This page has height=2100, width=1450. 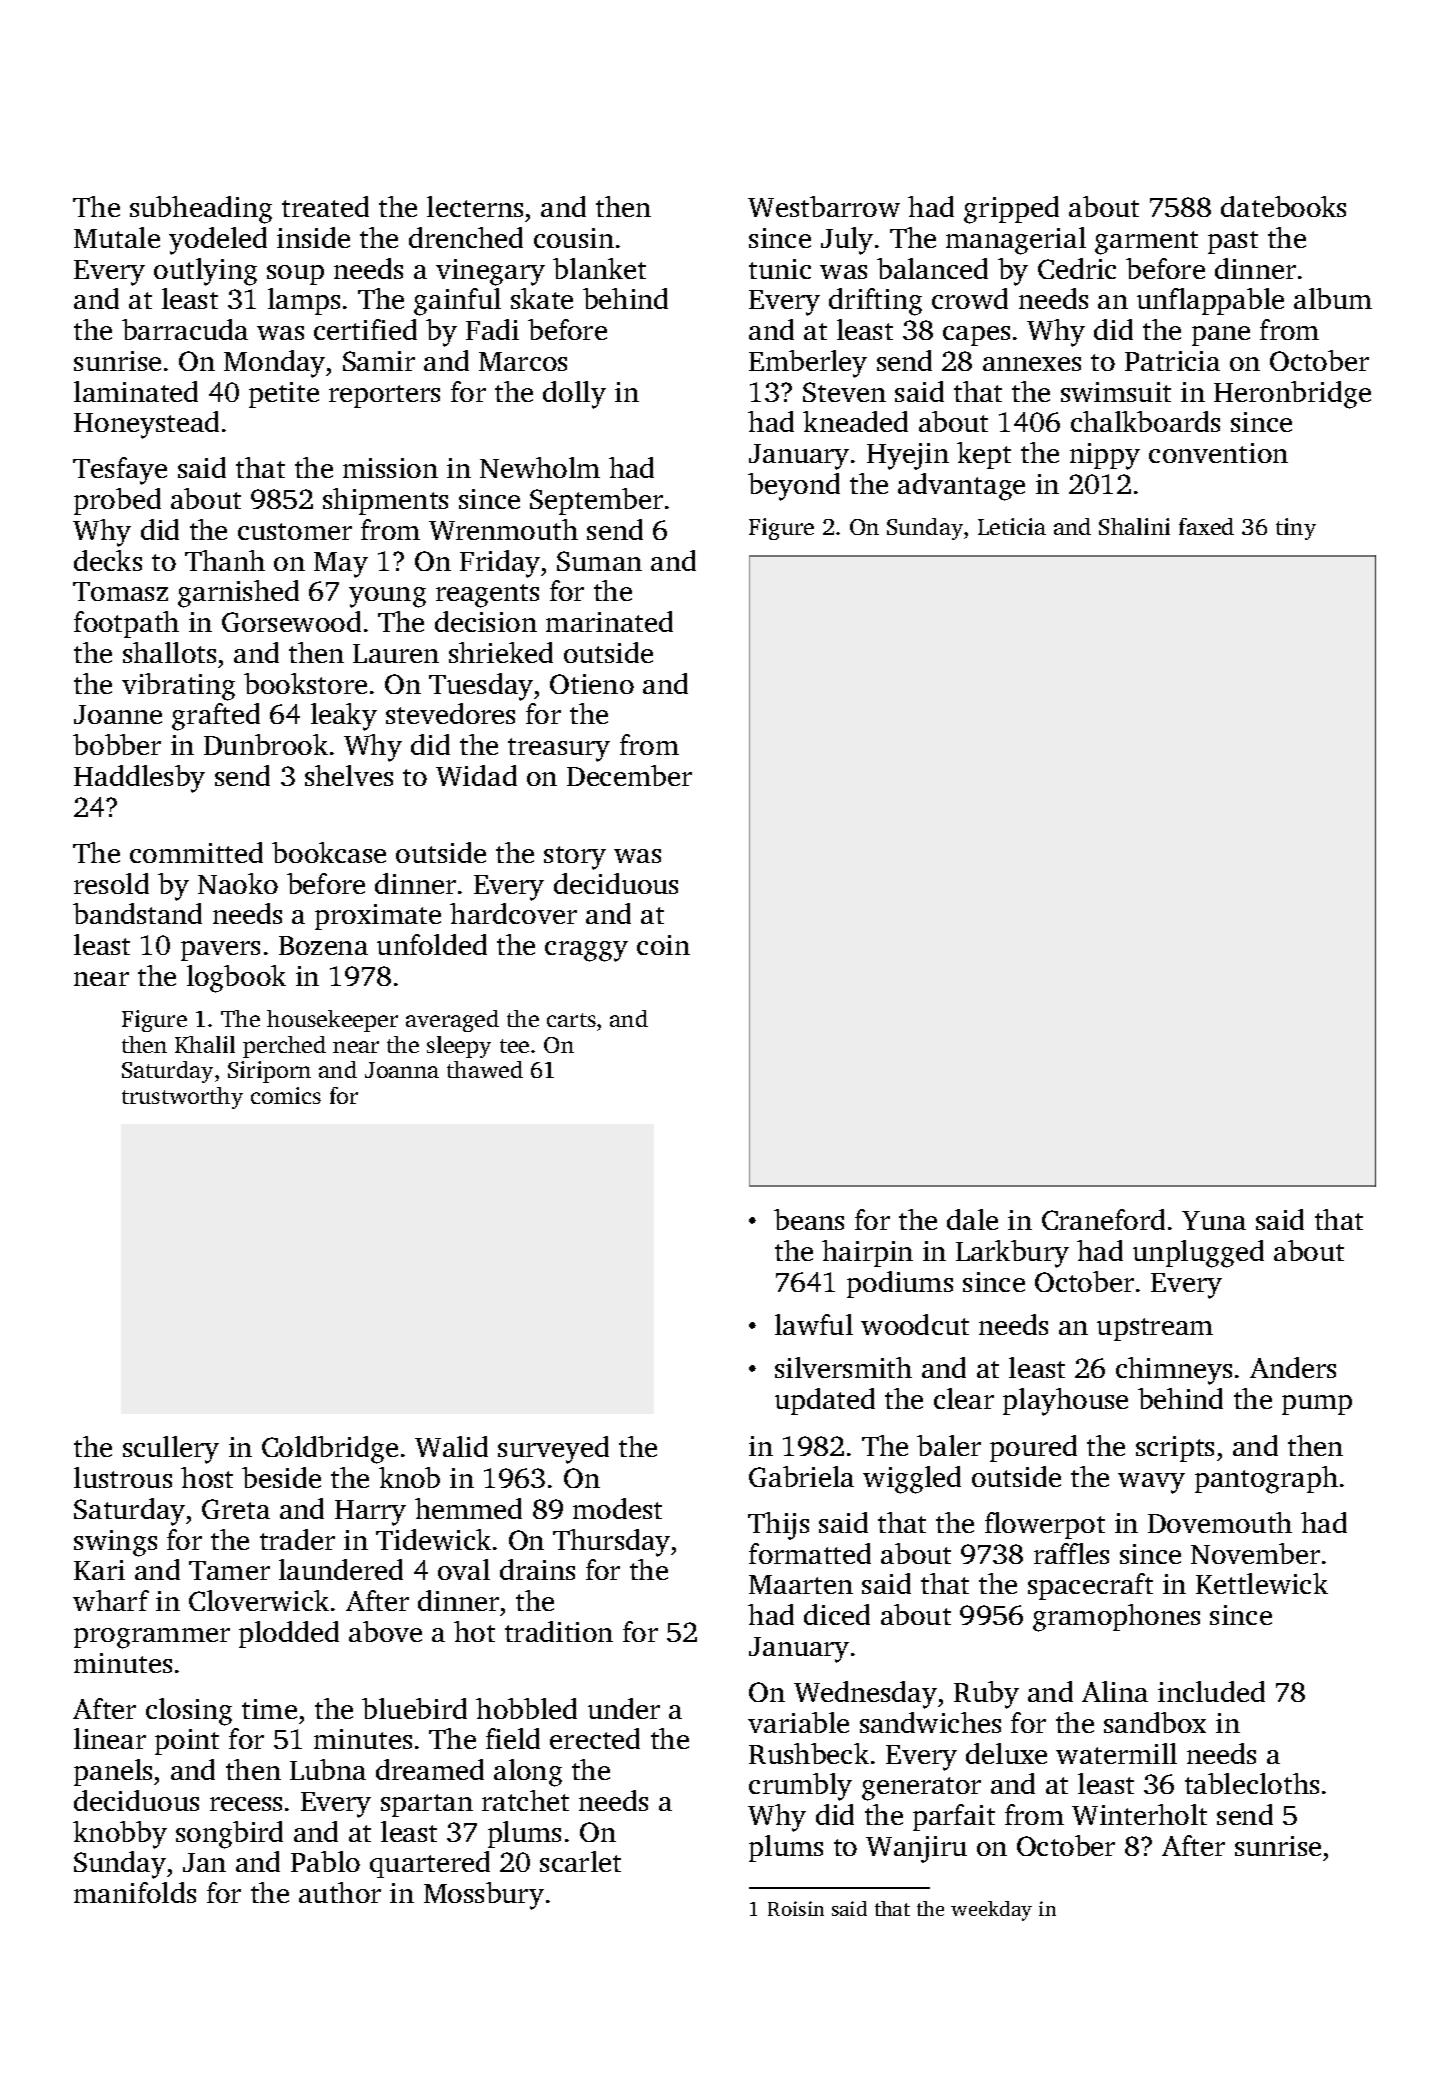 What do you see at coordinates (120, 591) in the page?
I see `Tomasz` at bounding box center [120, 591].
